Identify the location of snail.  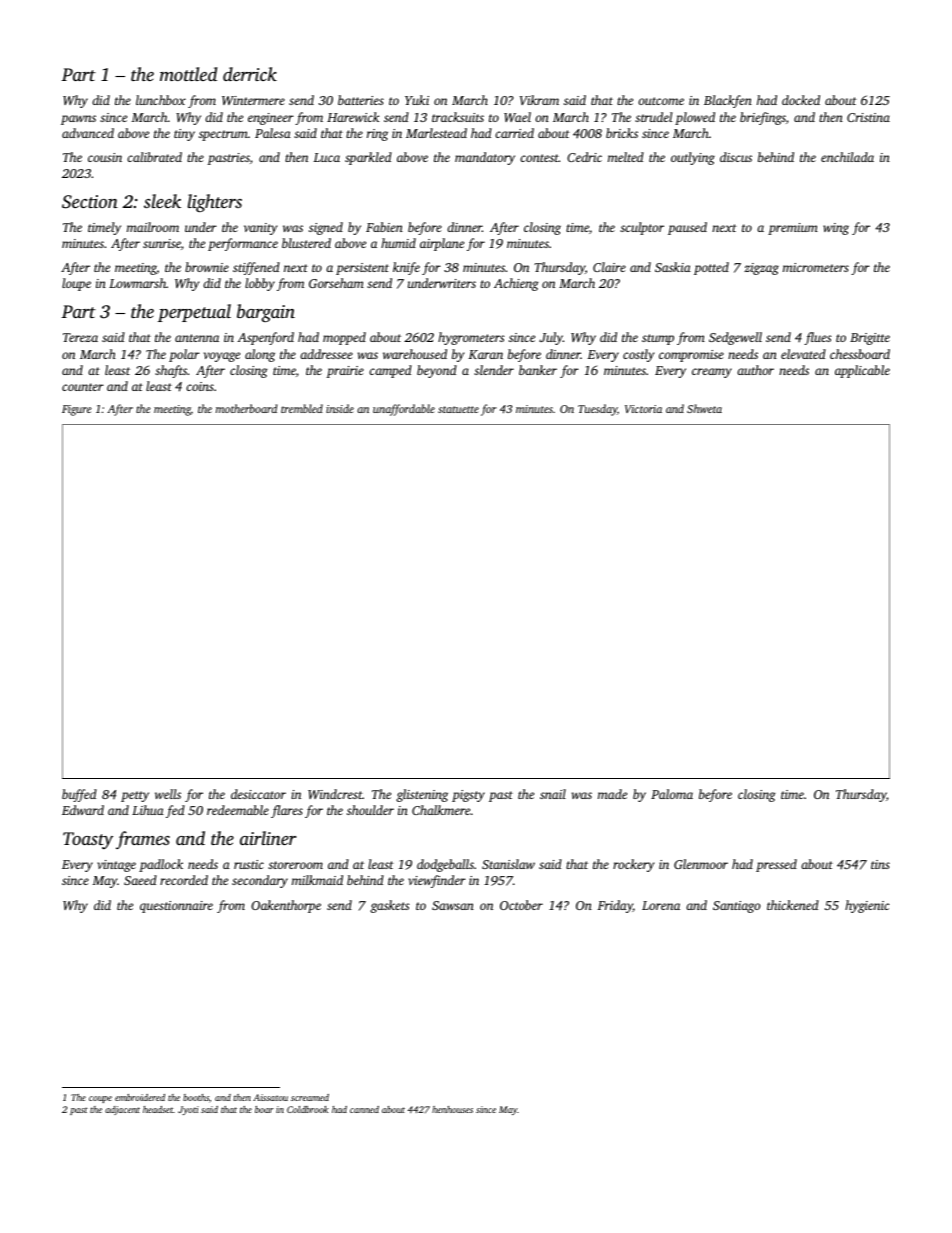
(553, 794).
